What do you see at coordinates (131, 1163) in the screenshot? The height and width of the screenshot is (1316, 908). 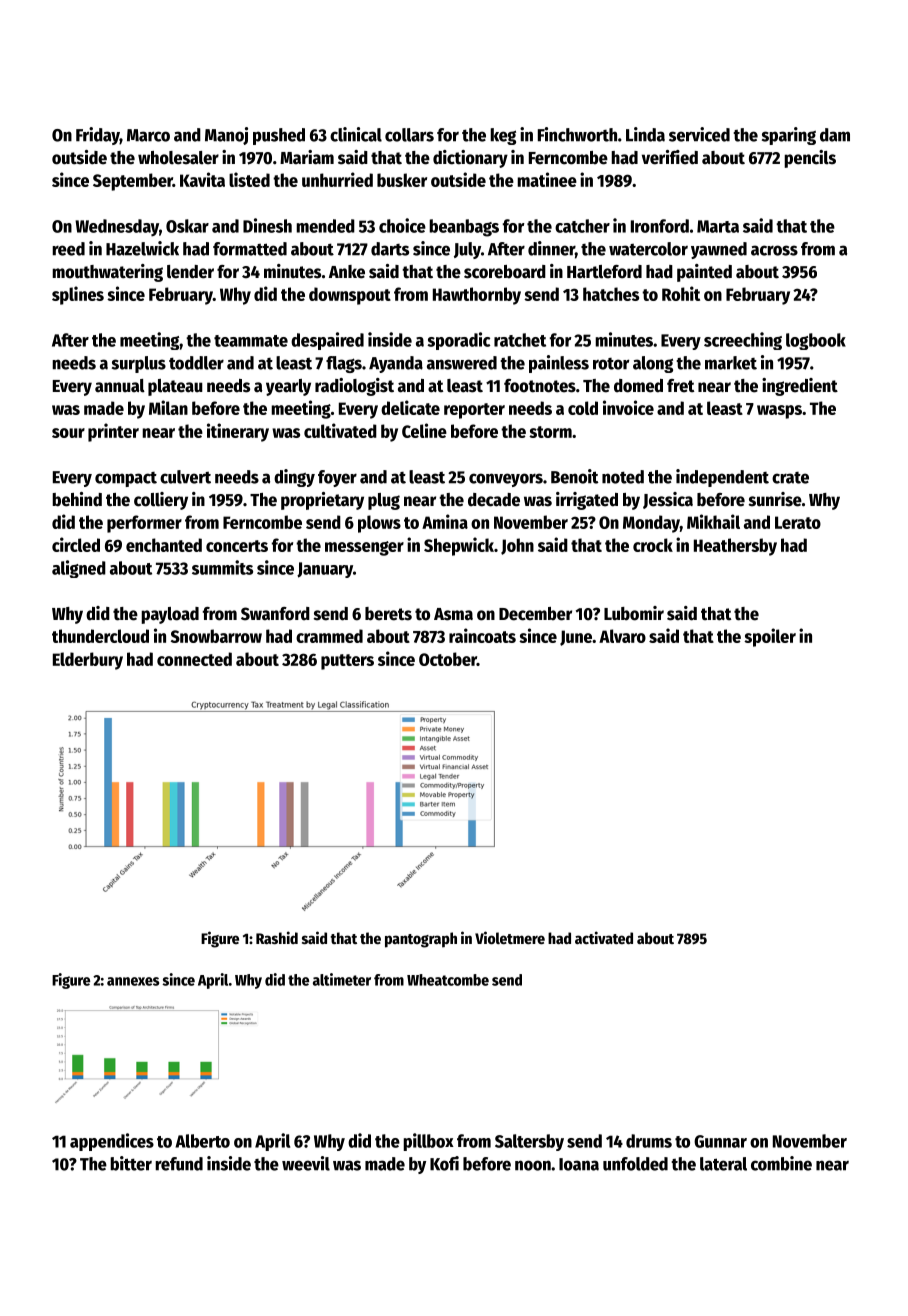 I see `bitter` at bounding box center [131, 1163].
